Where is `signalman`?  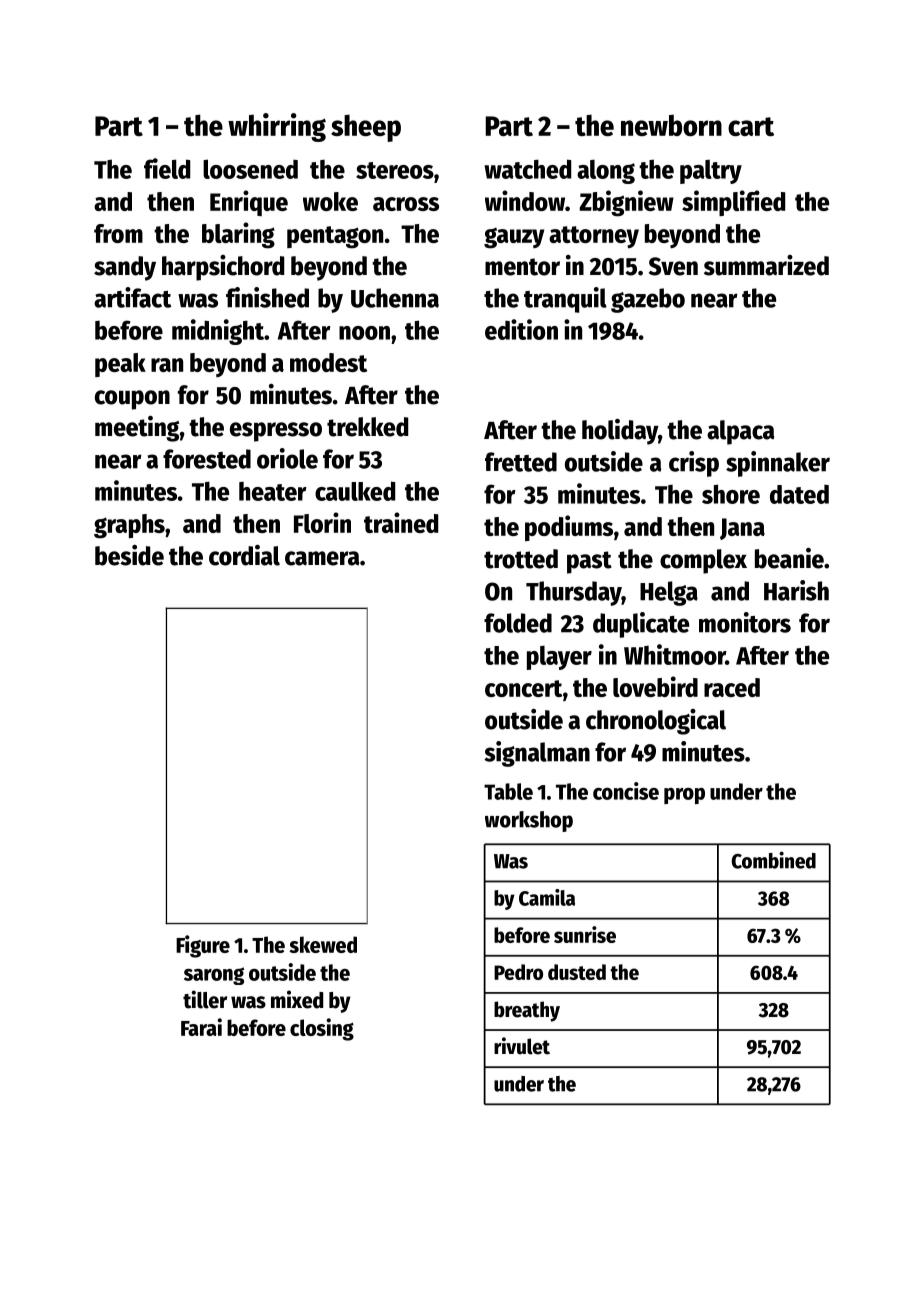 signalman is located at coordinates (537, 754).
